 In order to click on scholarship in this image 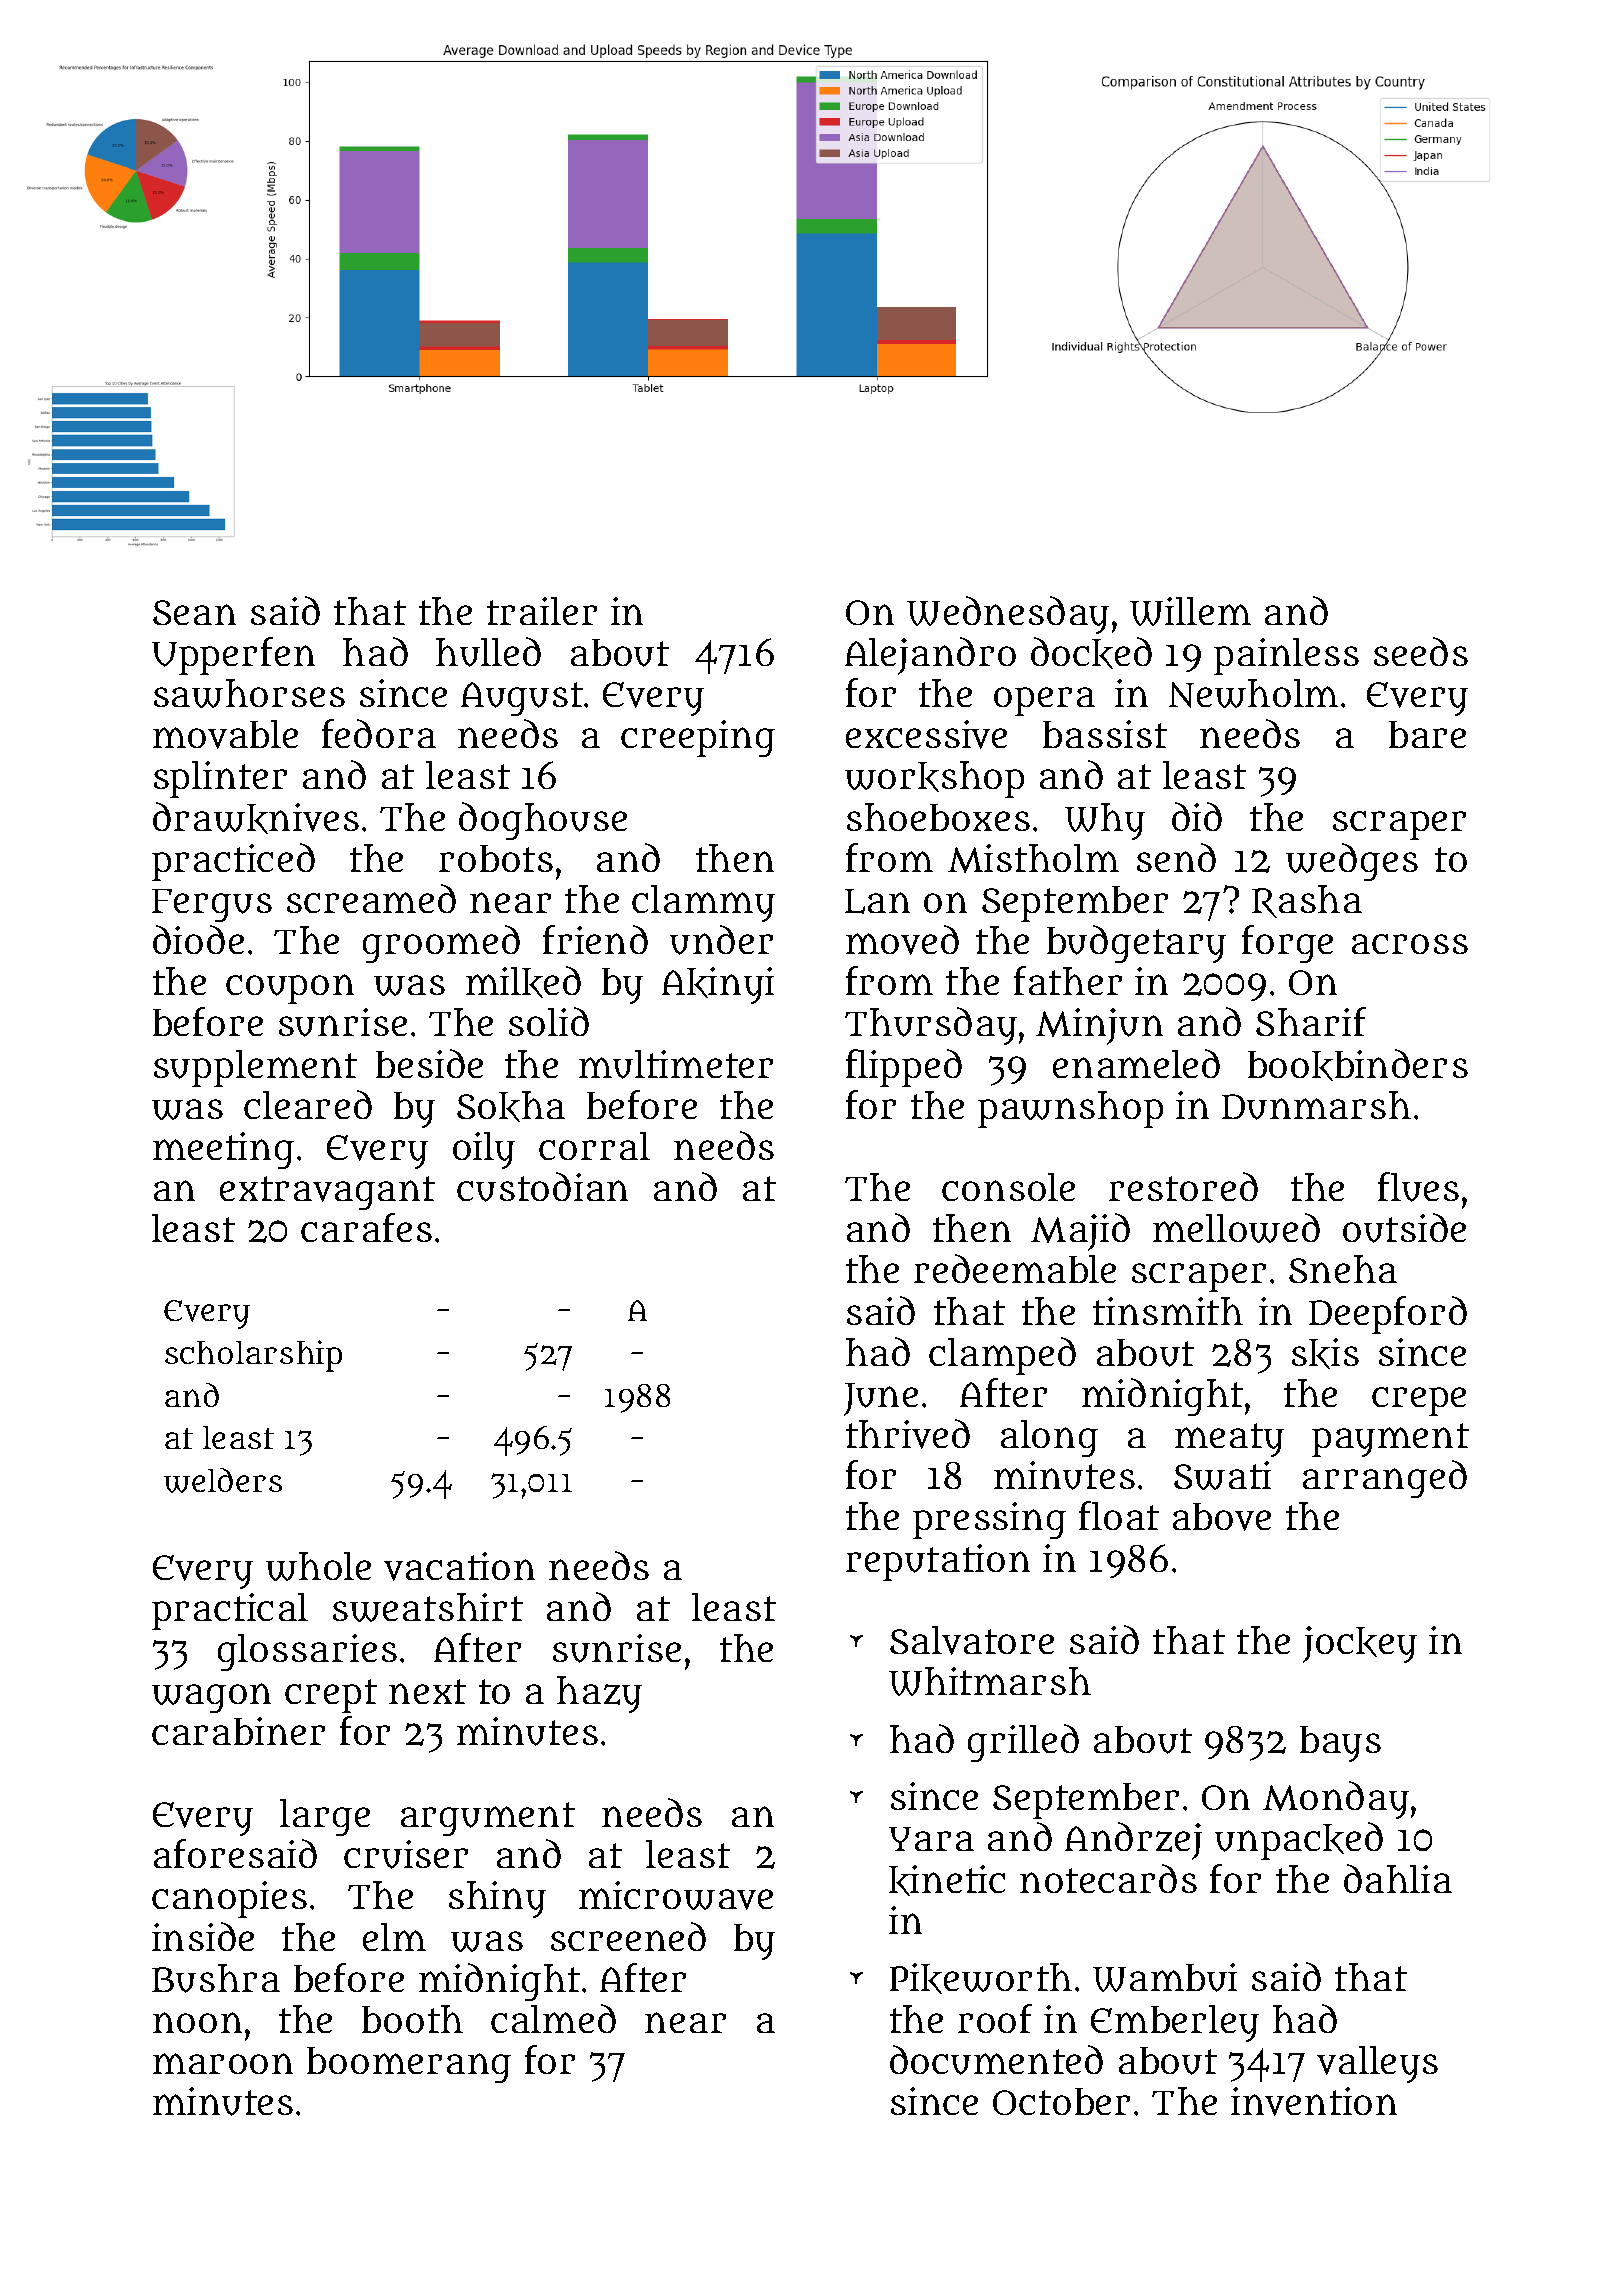, I will do `click(253, 1356)`.
